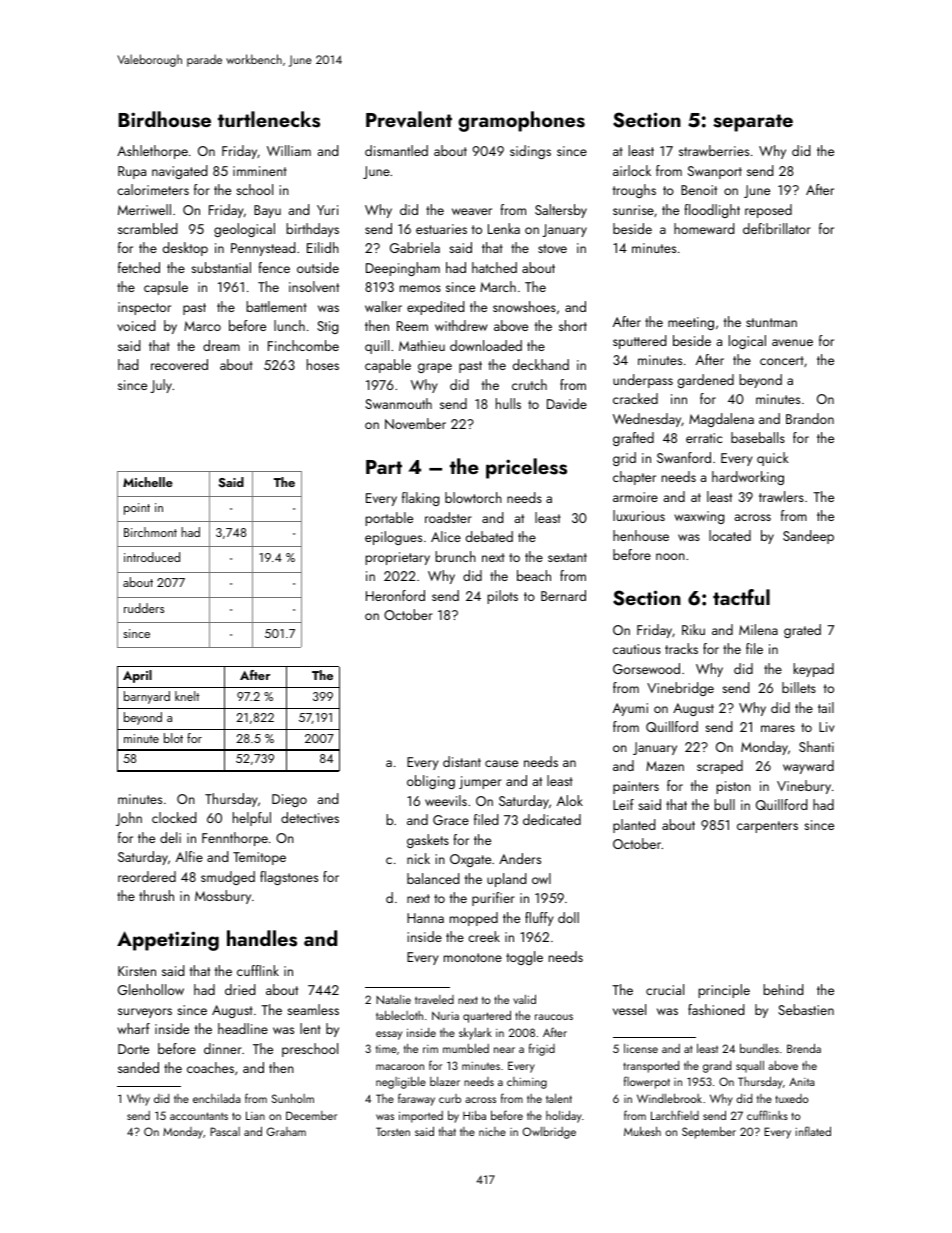 Image resolution: width=952 pixels, height=1233 pixels. I want to click on distant, so click(462, 761).
